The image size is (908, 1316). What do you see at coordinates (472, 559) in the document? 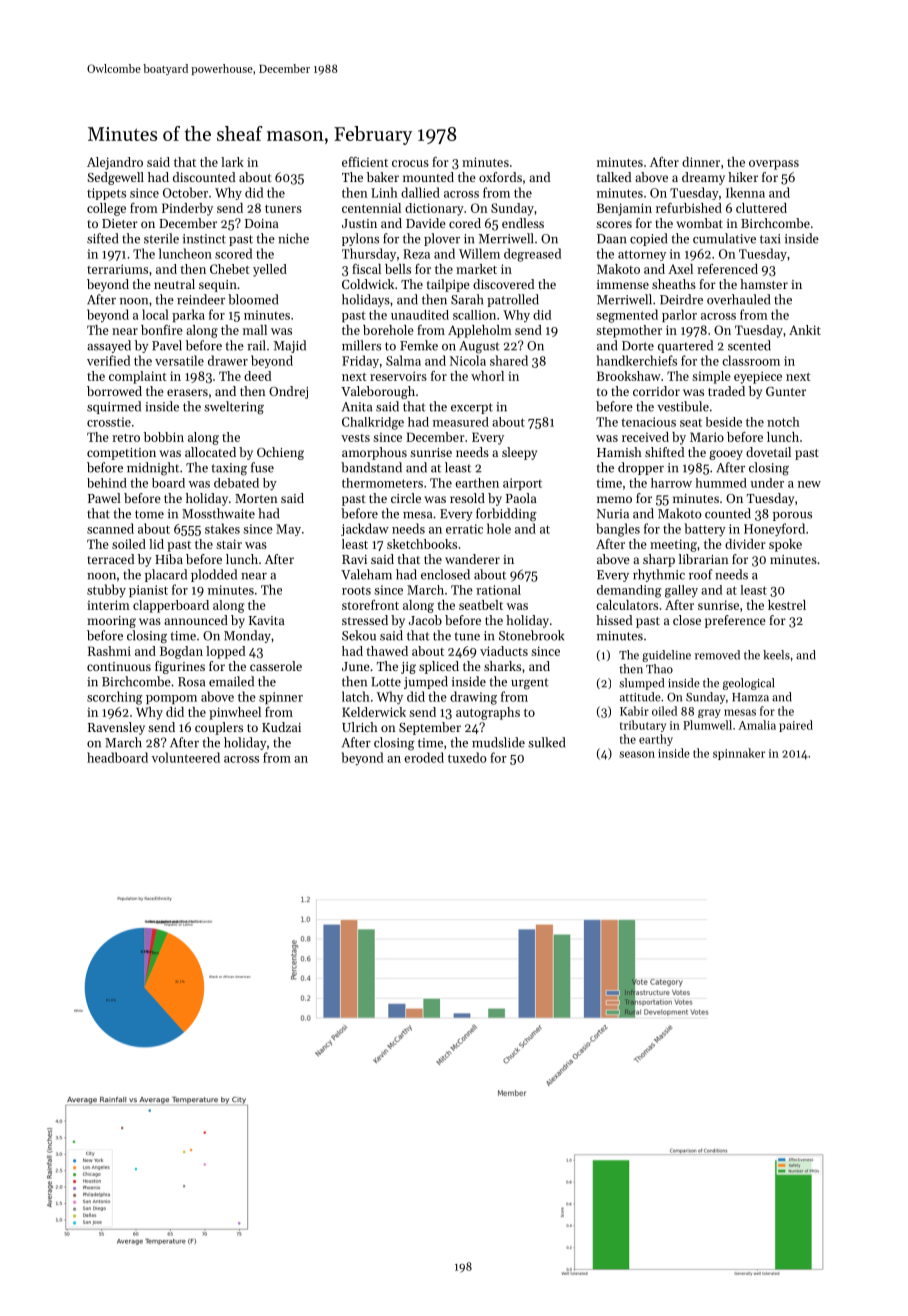
I see `wanderer` at bounding box center [472, 559].
